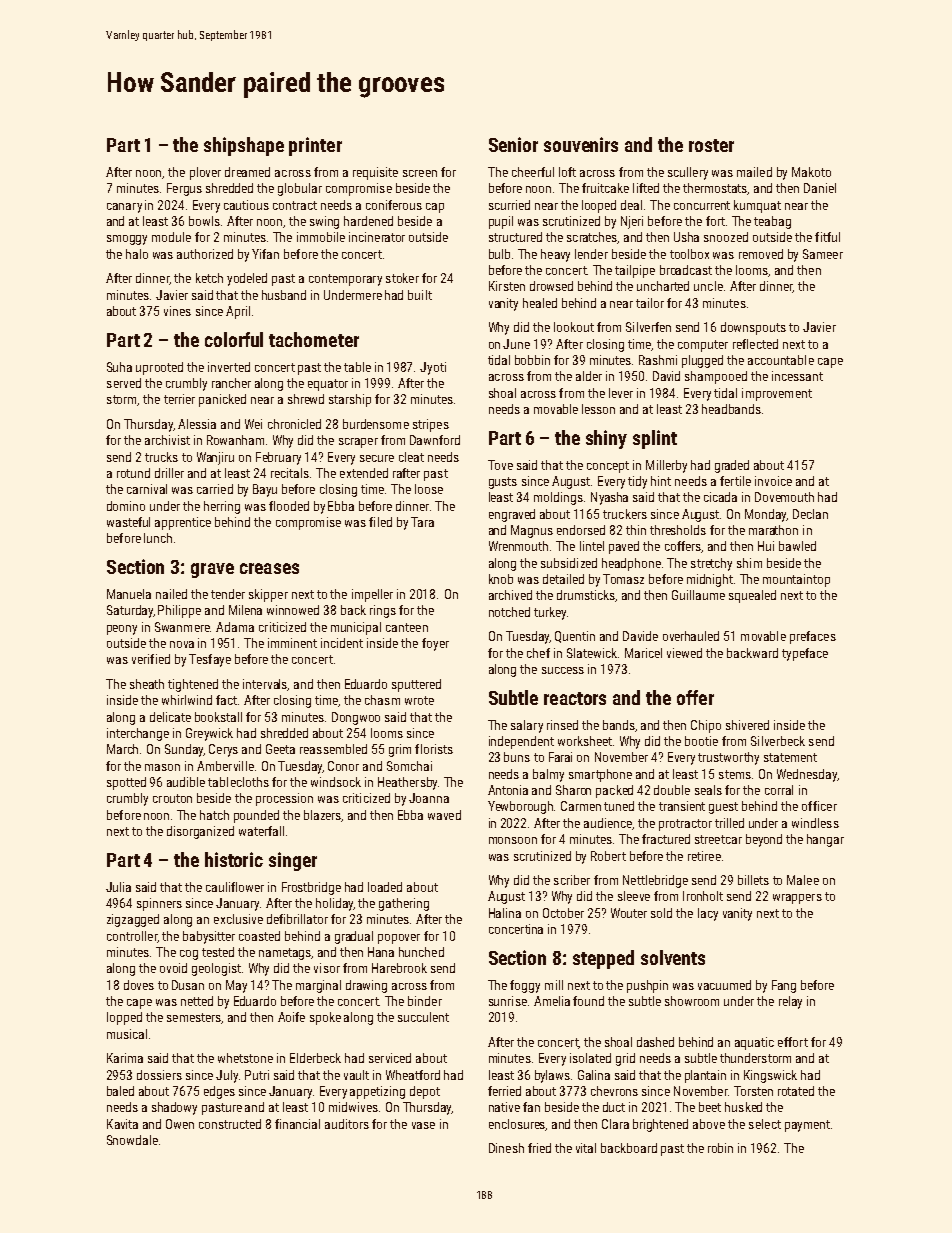  I want to click on sputtered, so click(416, 685).
